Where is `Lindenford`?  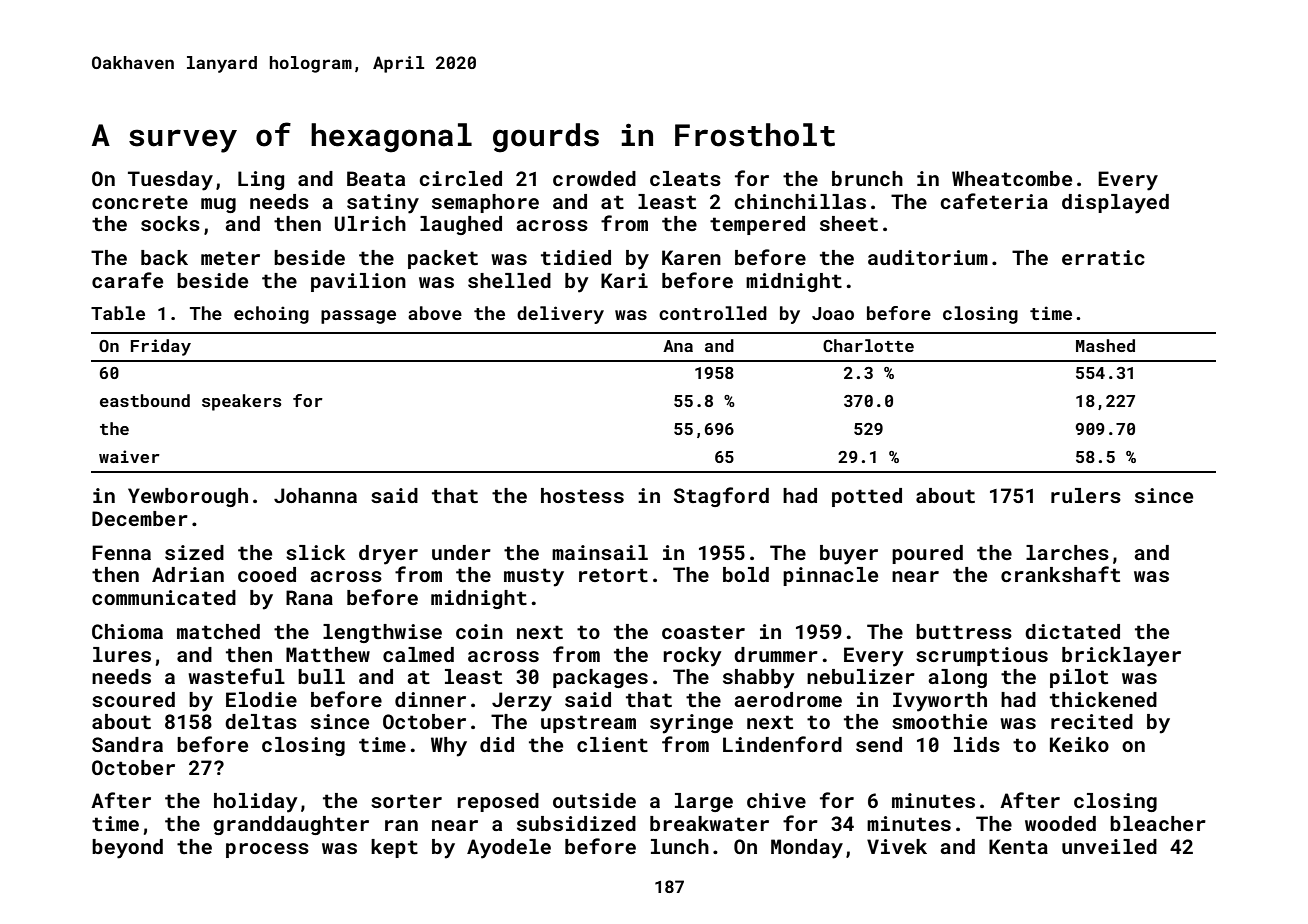
Lindenford is located at coordinates (782, 744).
